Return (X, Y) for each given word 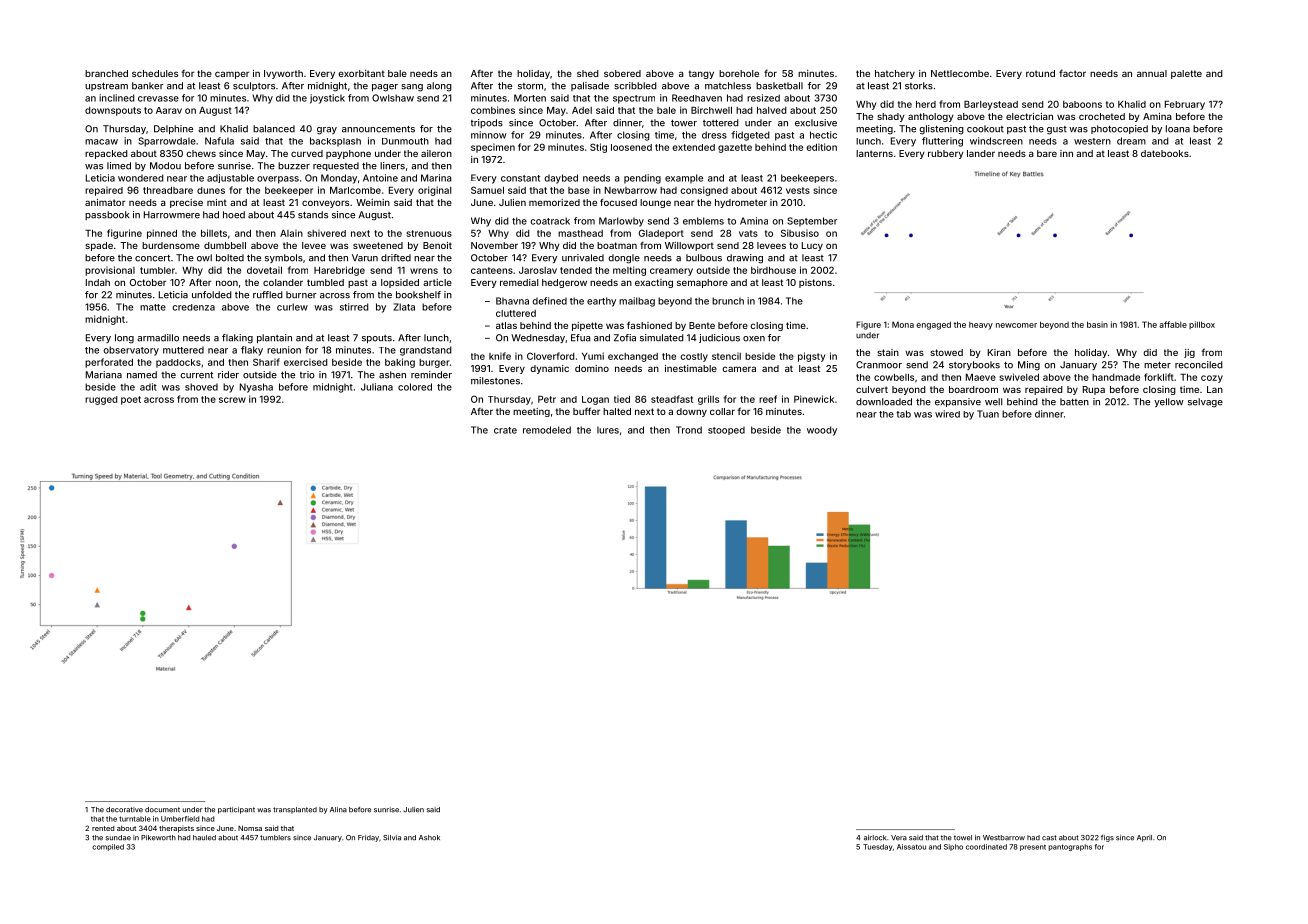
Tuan (988, 414)
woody (822, 431)
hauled (204, 838)
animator (105, 202)
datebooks (1165, 153)
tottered (721, 123)
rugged (101, 400)
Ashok (429, 838)
